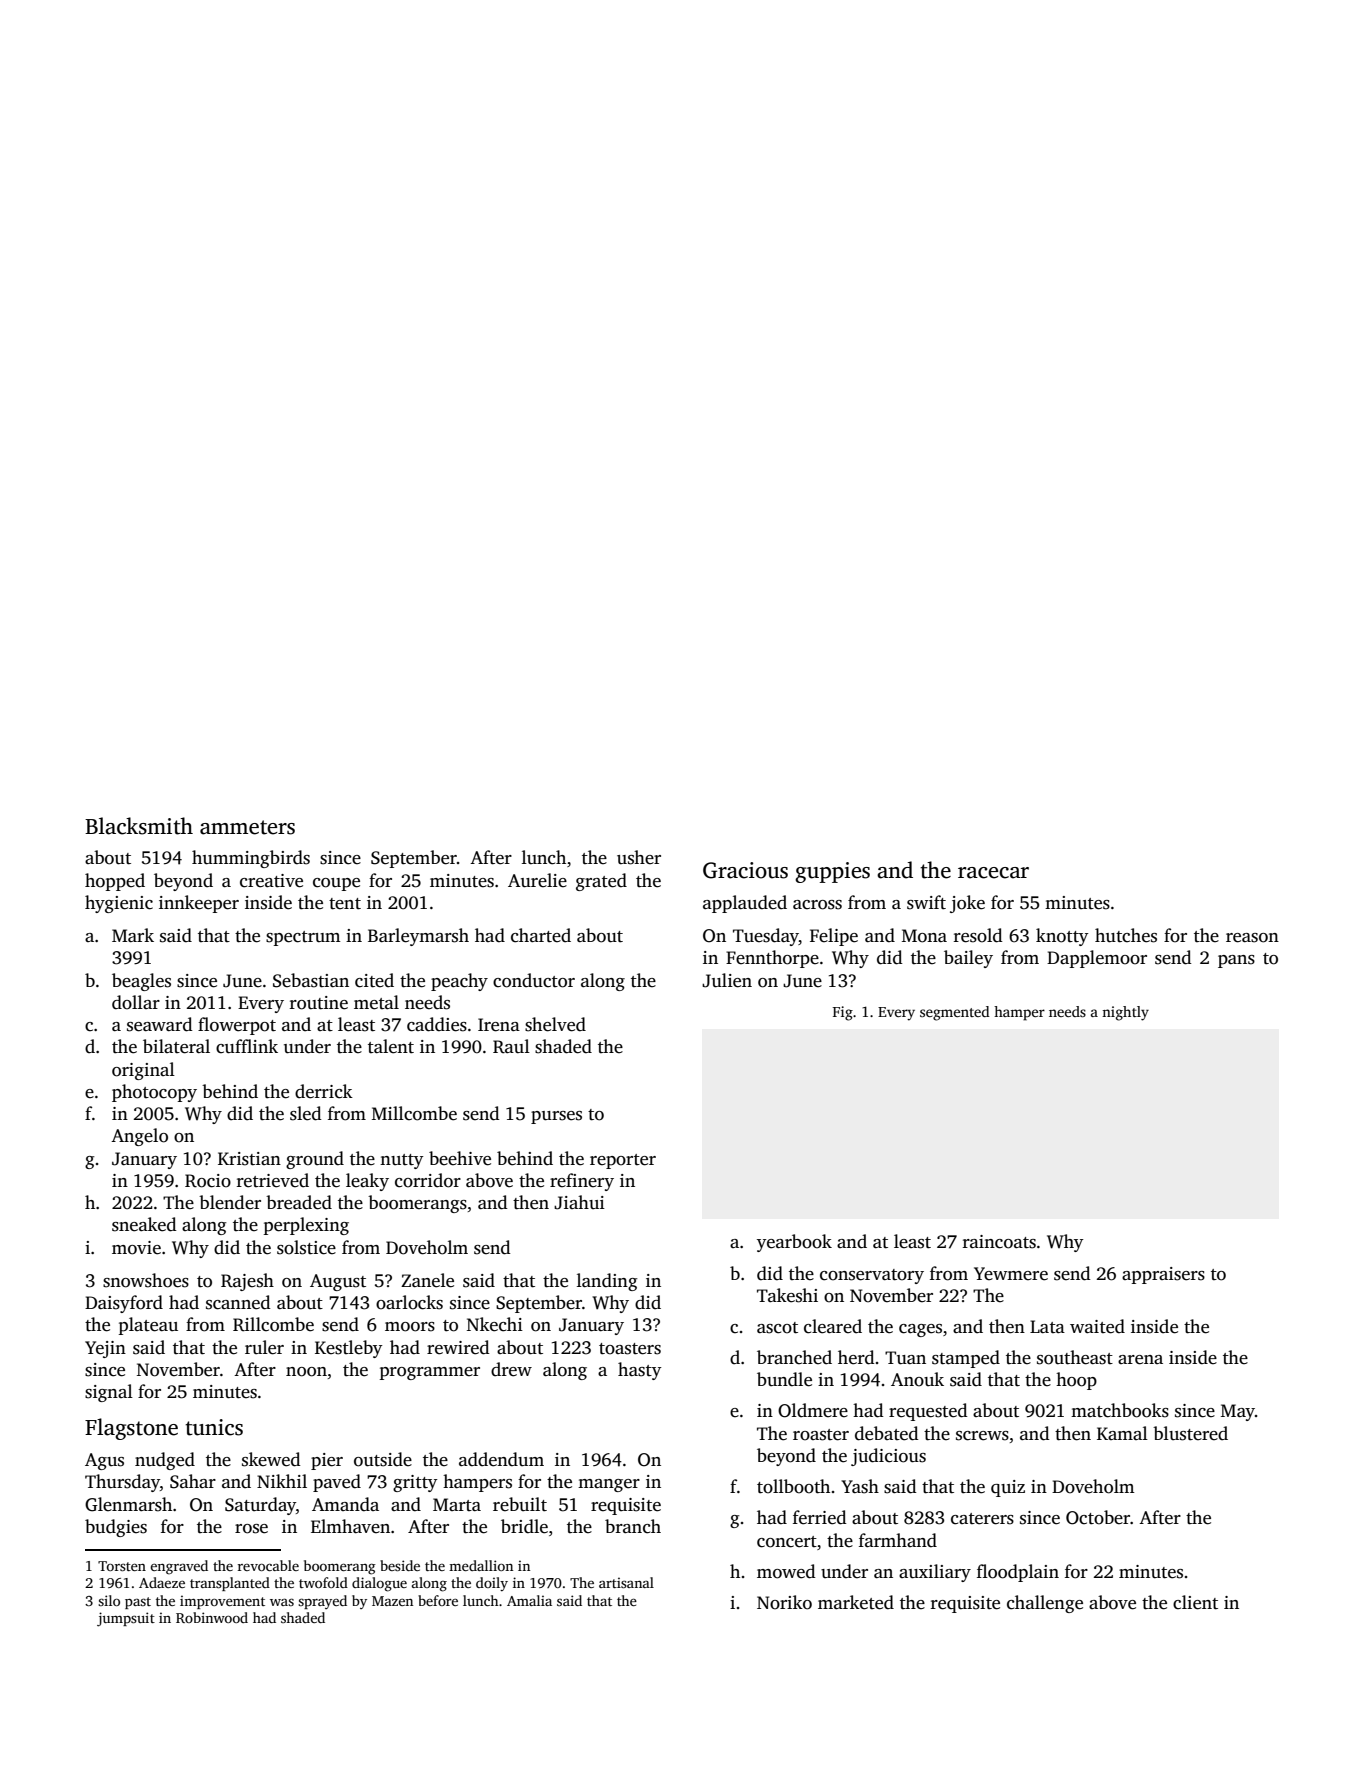 The image size is (1364, 1765). What do you see at coordinates (993, 873) in the document?
I see `racecar` at bounding box center [993, 873].
